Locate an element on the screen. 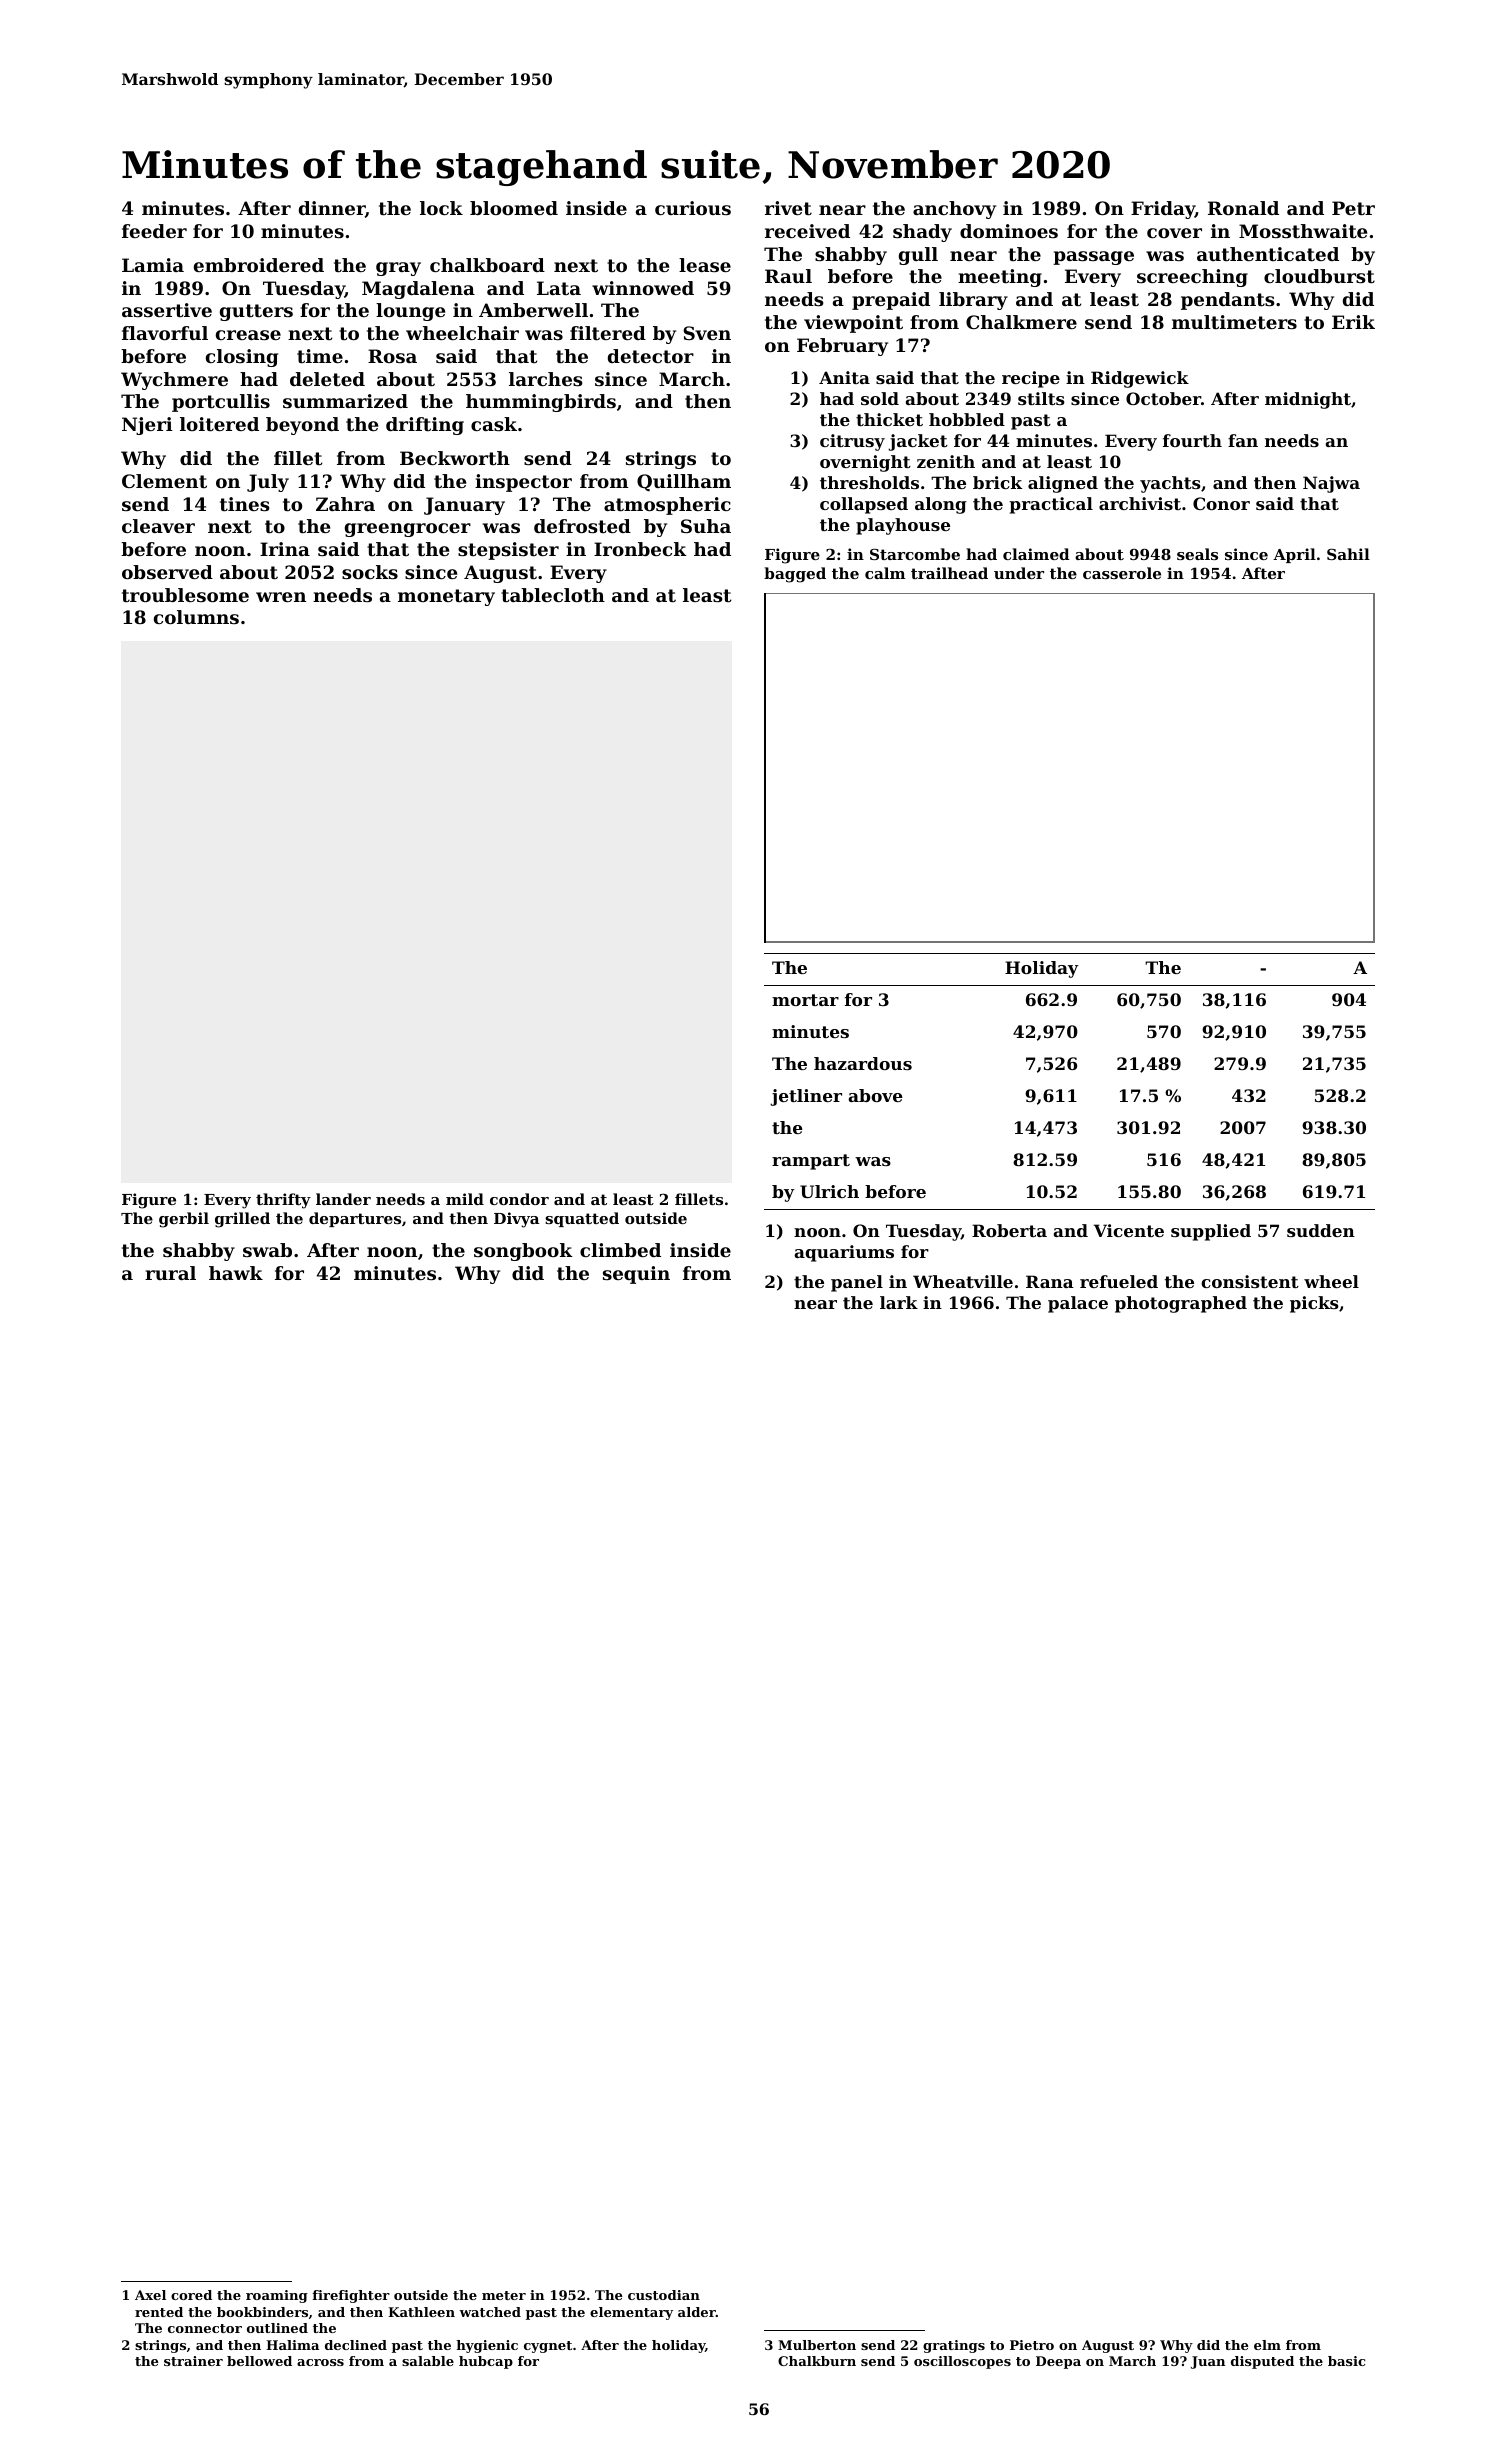 Image resolution: width=1496 pixels, height=2464 pixels. stilts is located at coordinates (1041, 398).
